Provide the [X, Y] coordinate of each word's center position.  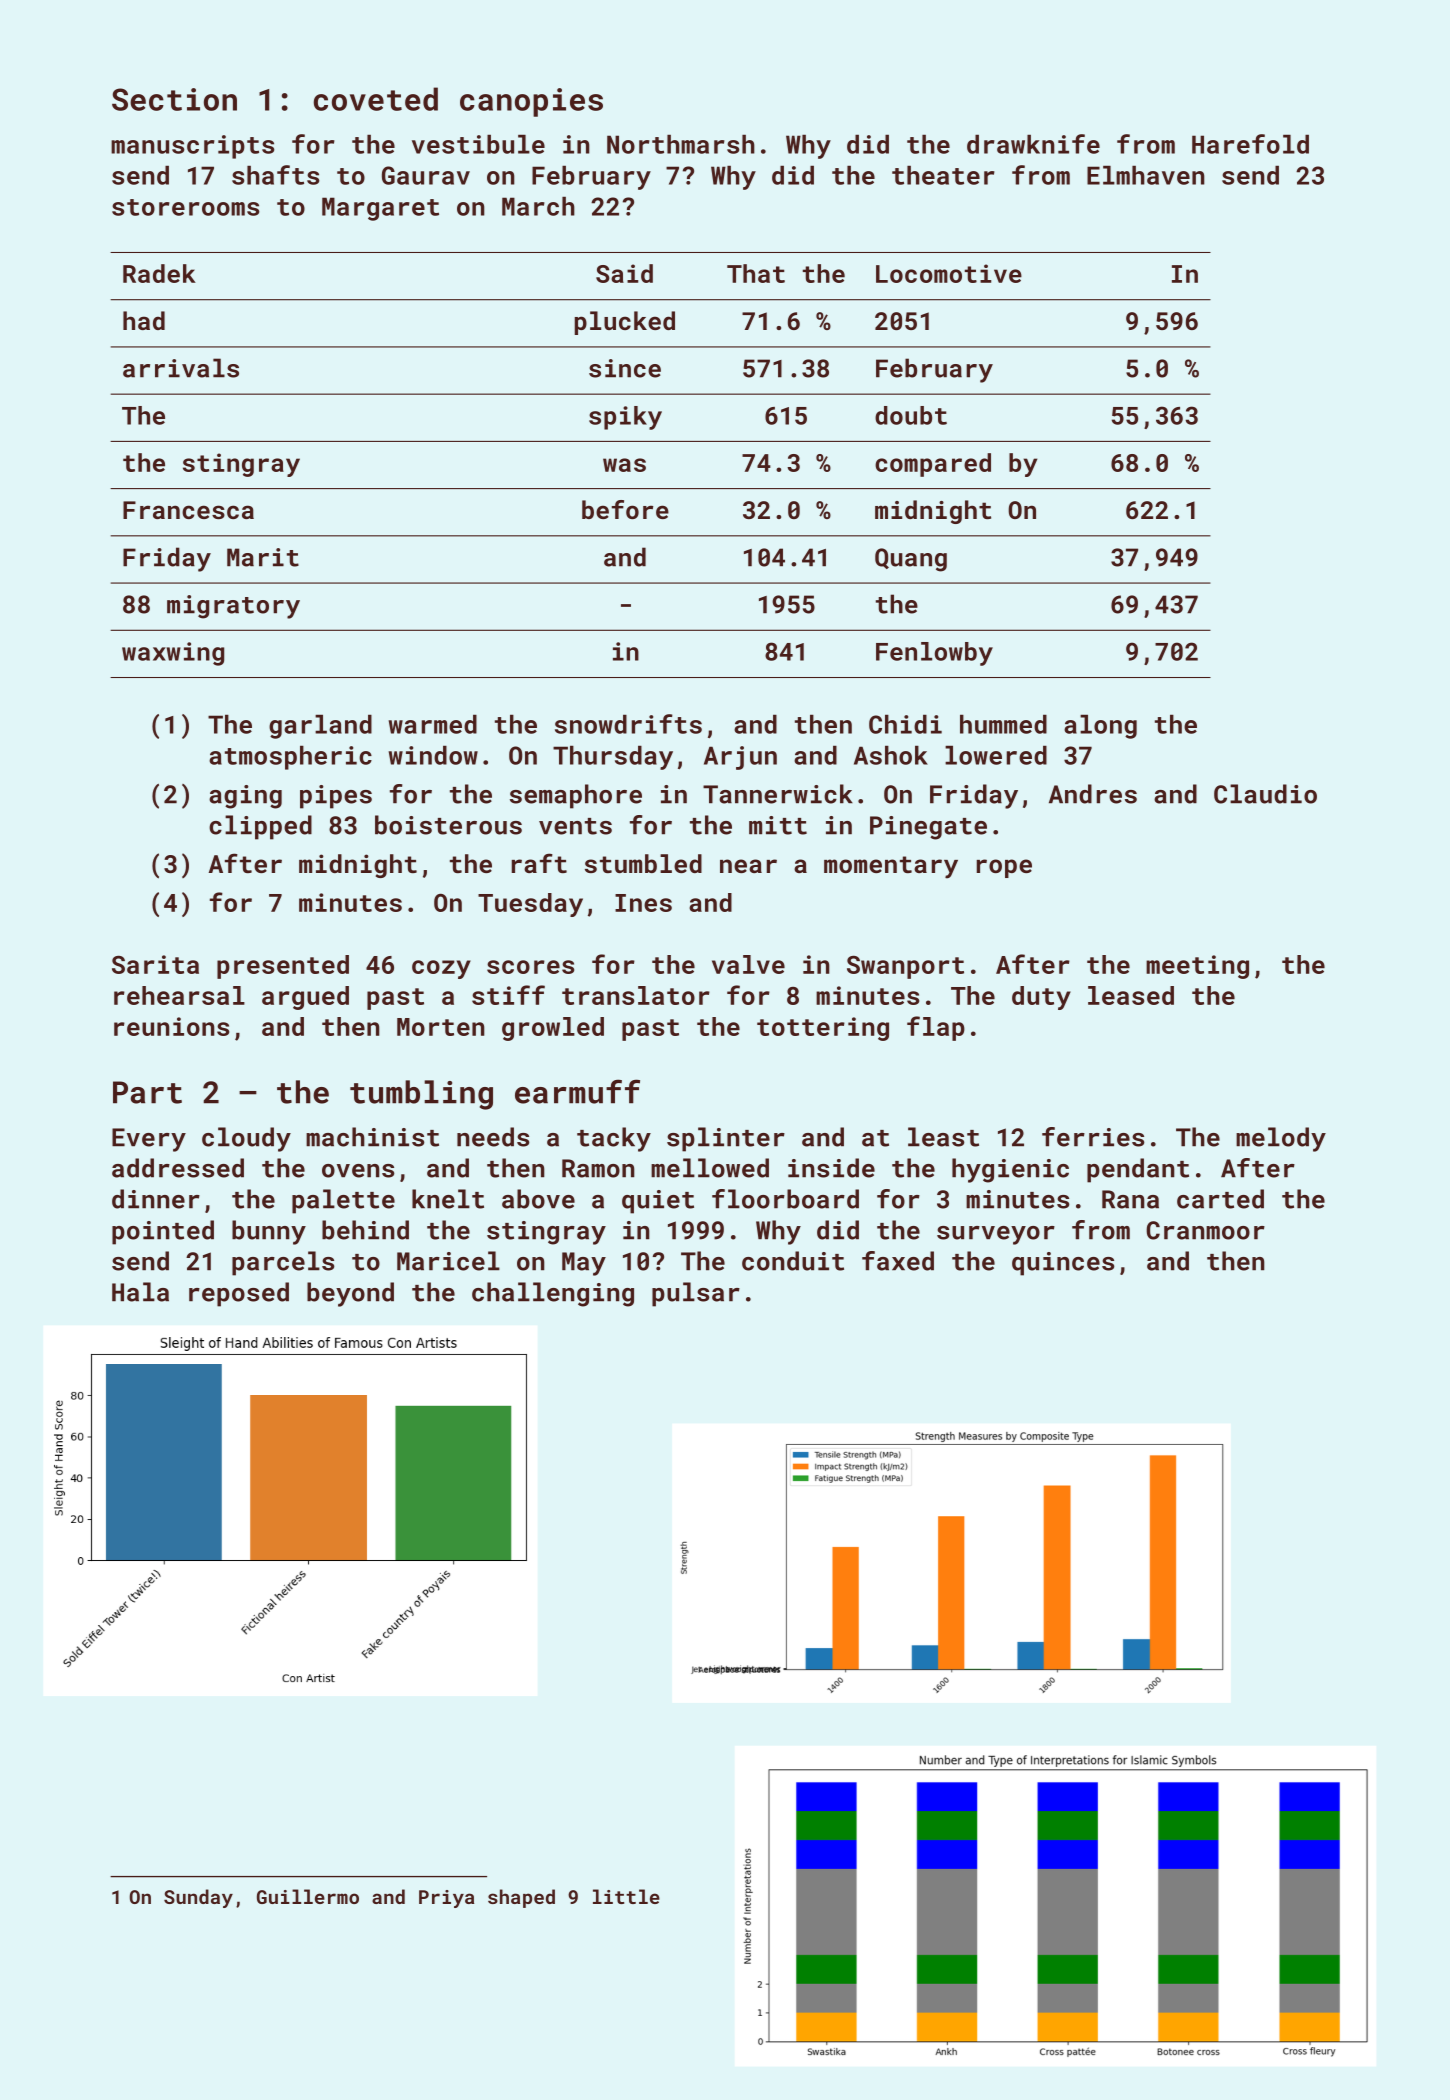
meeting [1197, 967]
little [626, 1896]
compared [933, 465]
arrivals [181, 368]
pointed [163, 1232]
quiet [658, 1202]
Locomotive [949, 273]
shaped [521, 1898]
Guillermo [308, 1896]
